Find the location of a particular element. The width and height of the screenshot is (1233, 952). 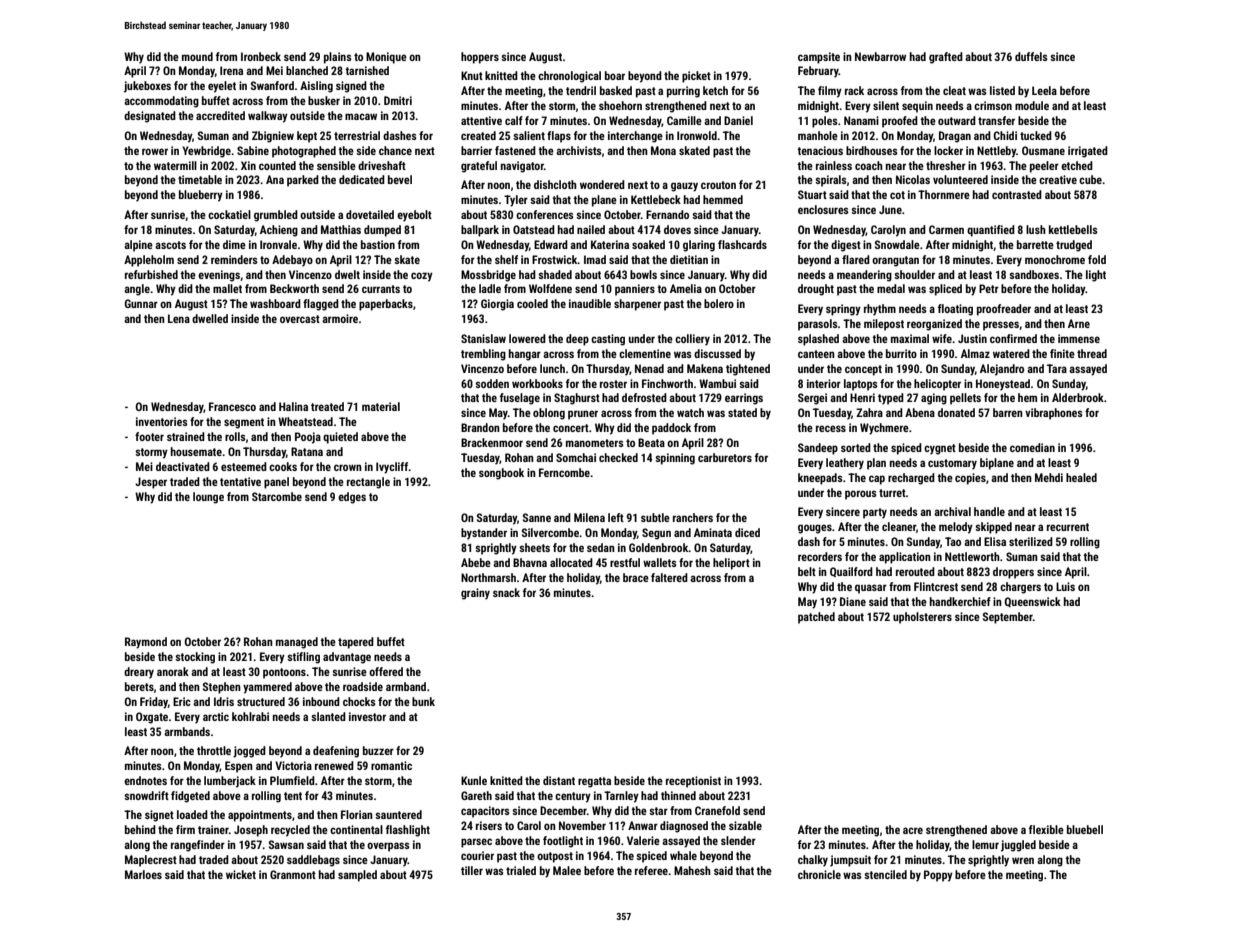

December is located at coordinates (563, 810).
